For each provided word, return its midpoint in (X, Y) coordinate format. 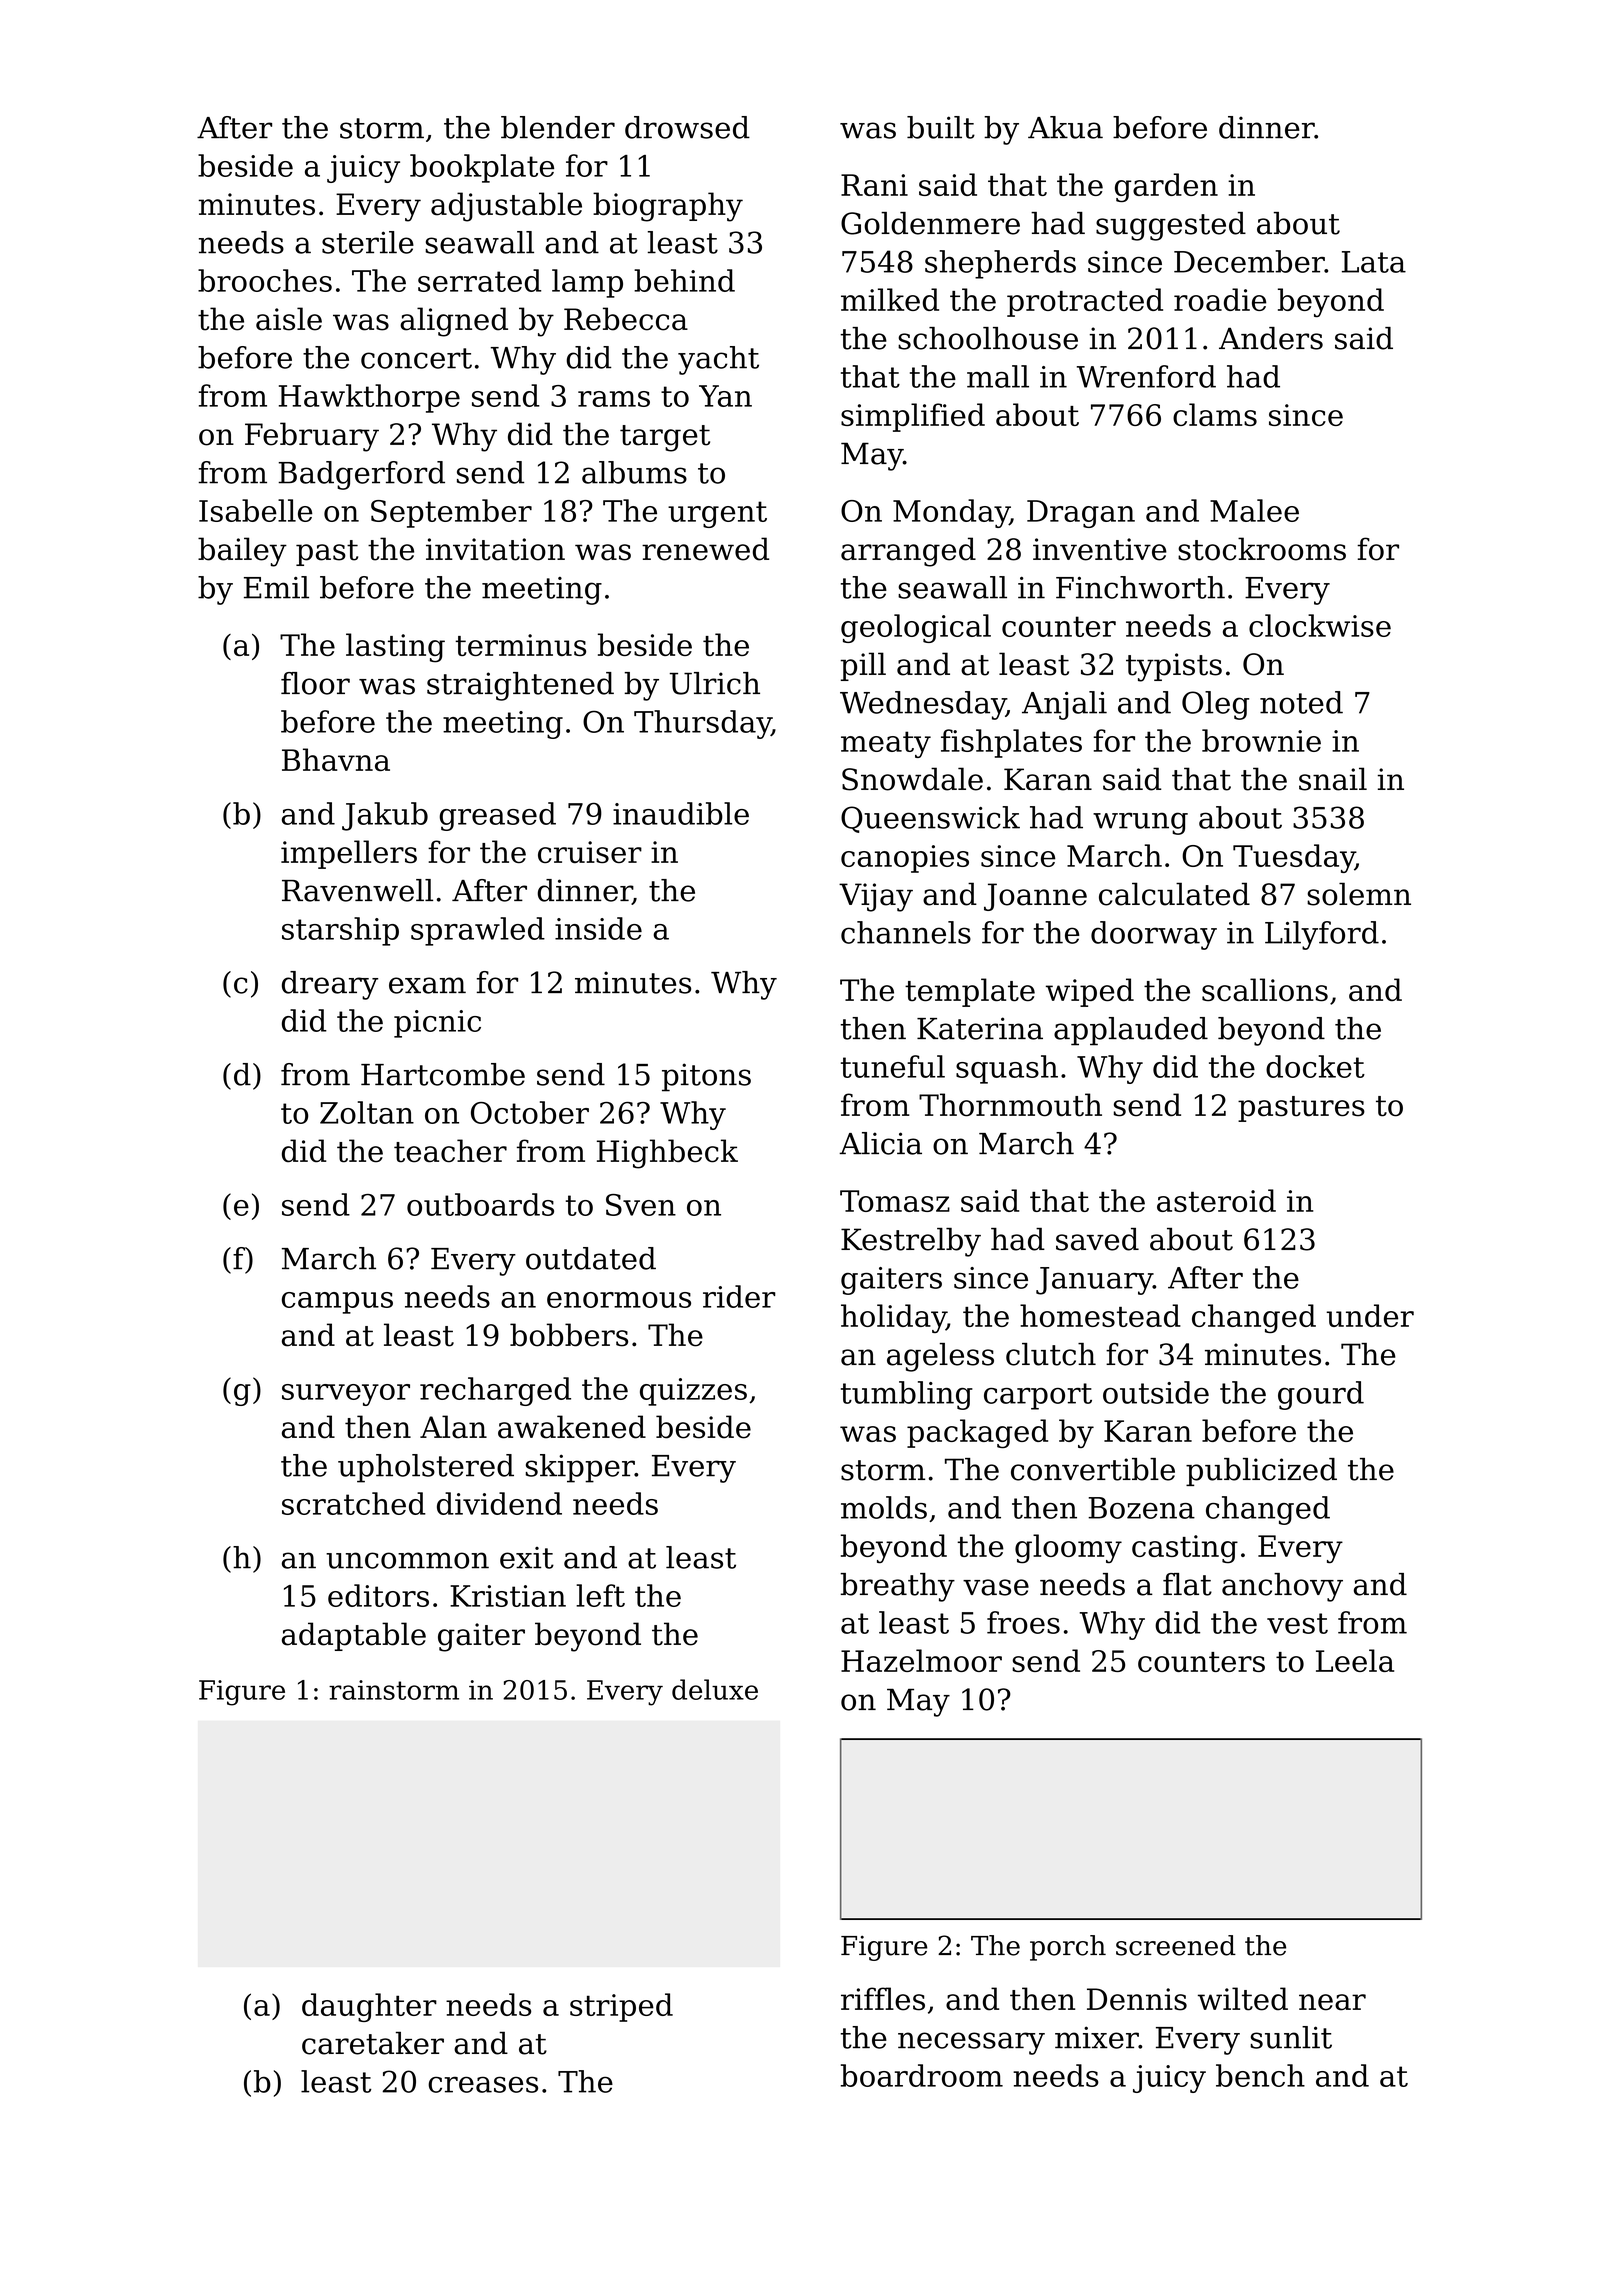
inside (598, 928)
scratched (354, 1503)
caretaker (373, 2043)
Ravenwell (357, 890)
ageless (940, 1357)
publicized (1261, 1472)
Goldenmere (930, 223)
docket (1315, 1066)
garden (1166, 187)
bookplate (482, 168)
